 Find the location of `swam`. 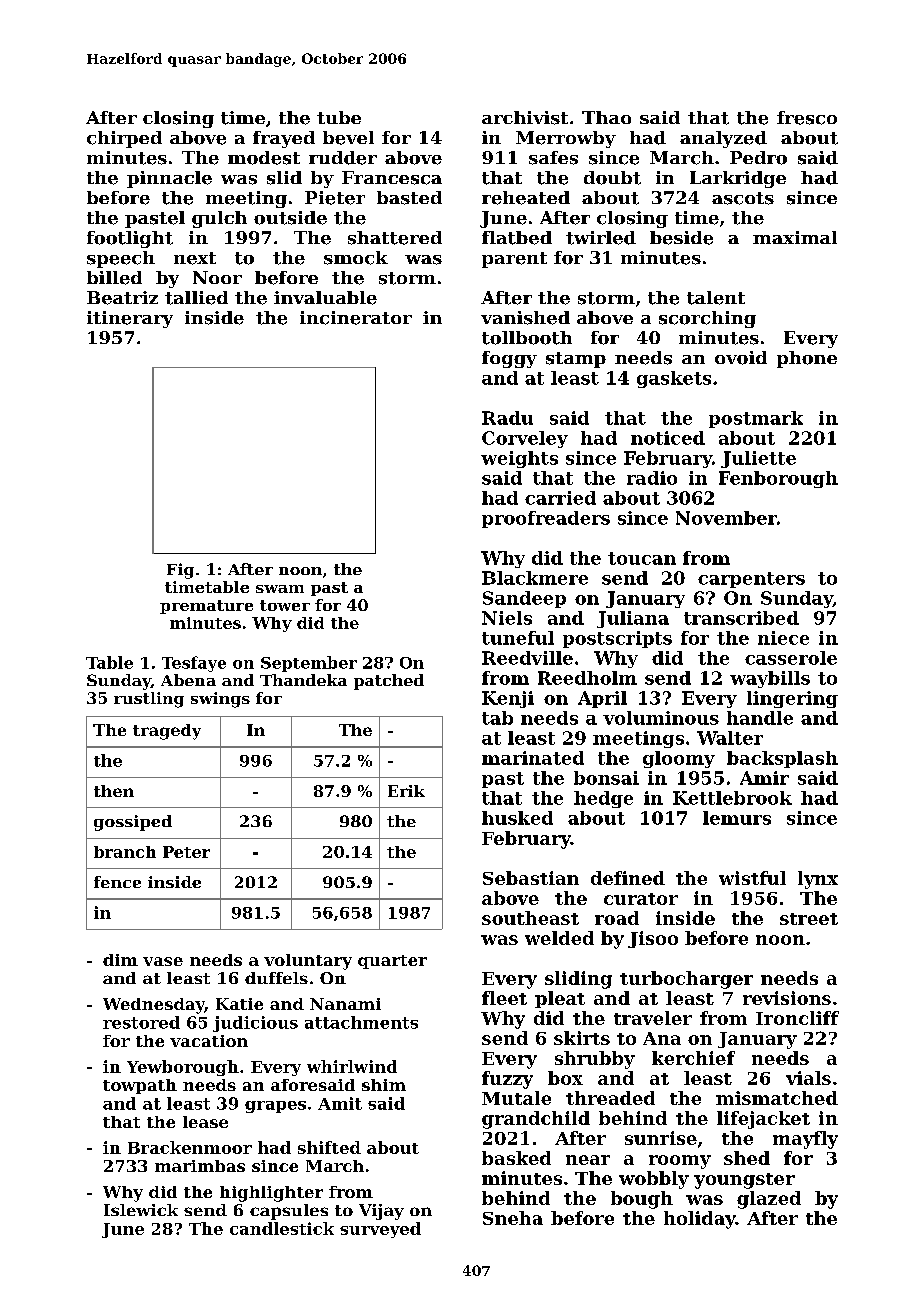

swam is located at coordinates (280, 589).
